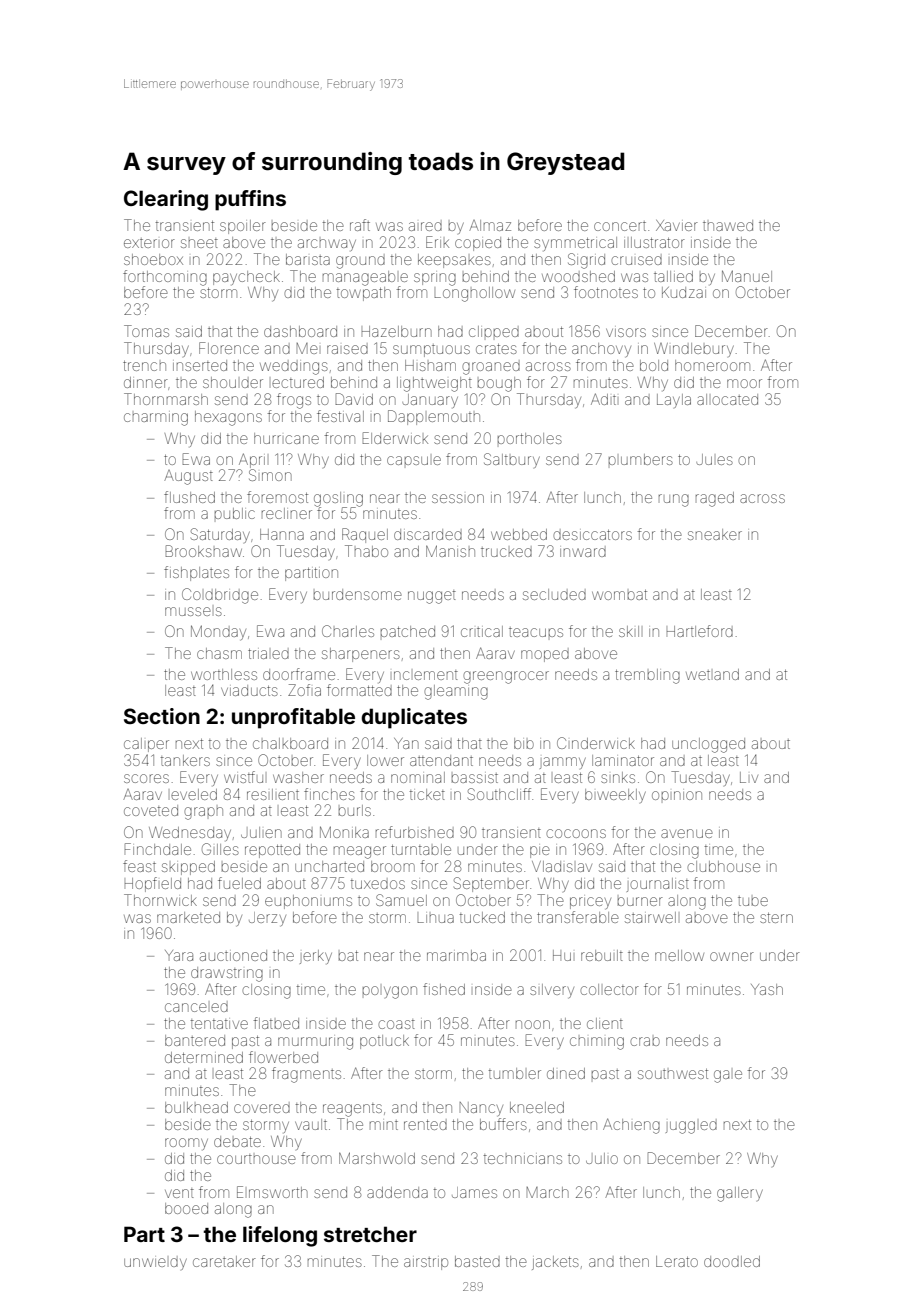 This screenshot has width=924, height=1314. What do you see at coordinates (229, 348) in the screenshot?
I see `Florence` at bounding box center [229, 348].
